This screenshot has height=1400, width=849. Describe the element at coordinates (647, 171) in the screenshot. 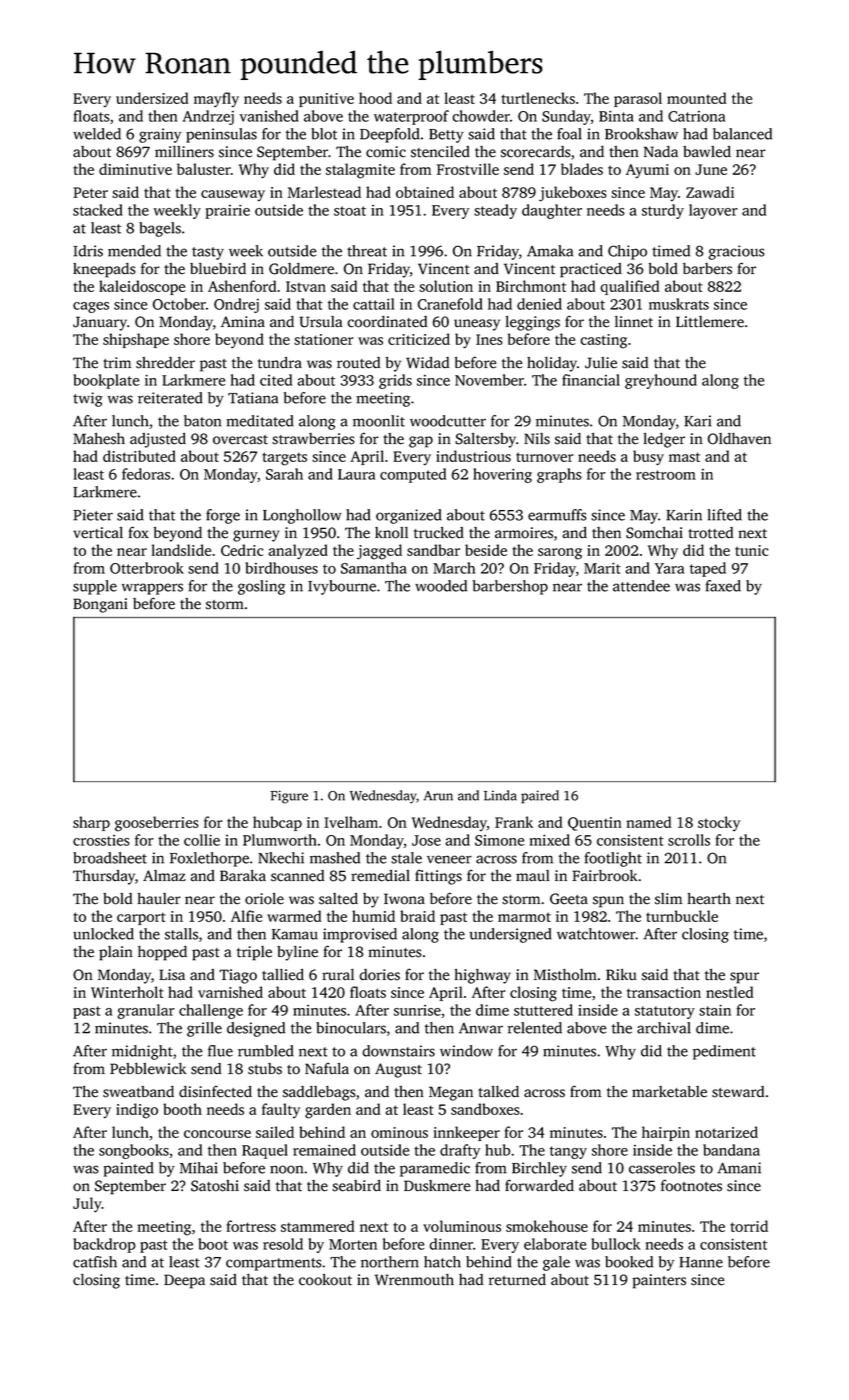

I see `Ayumi` at that location.
